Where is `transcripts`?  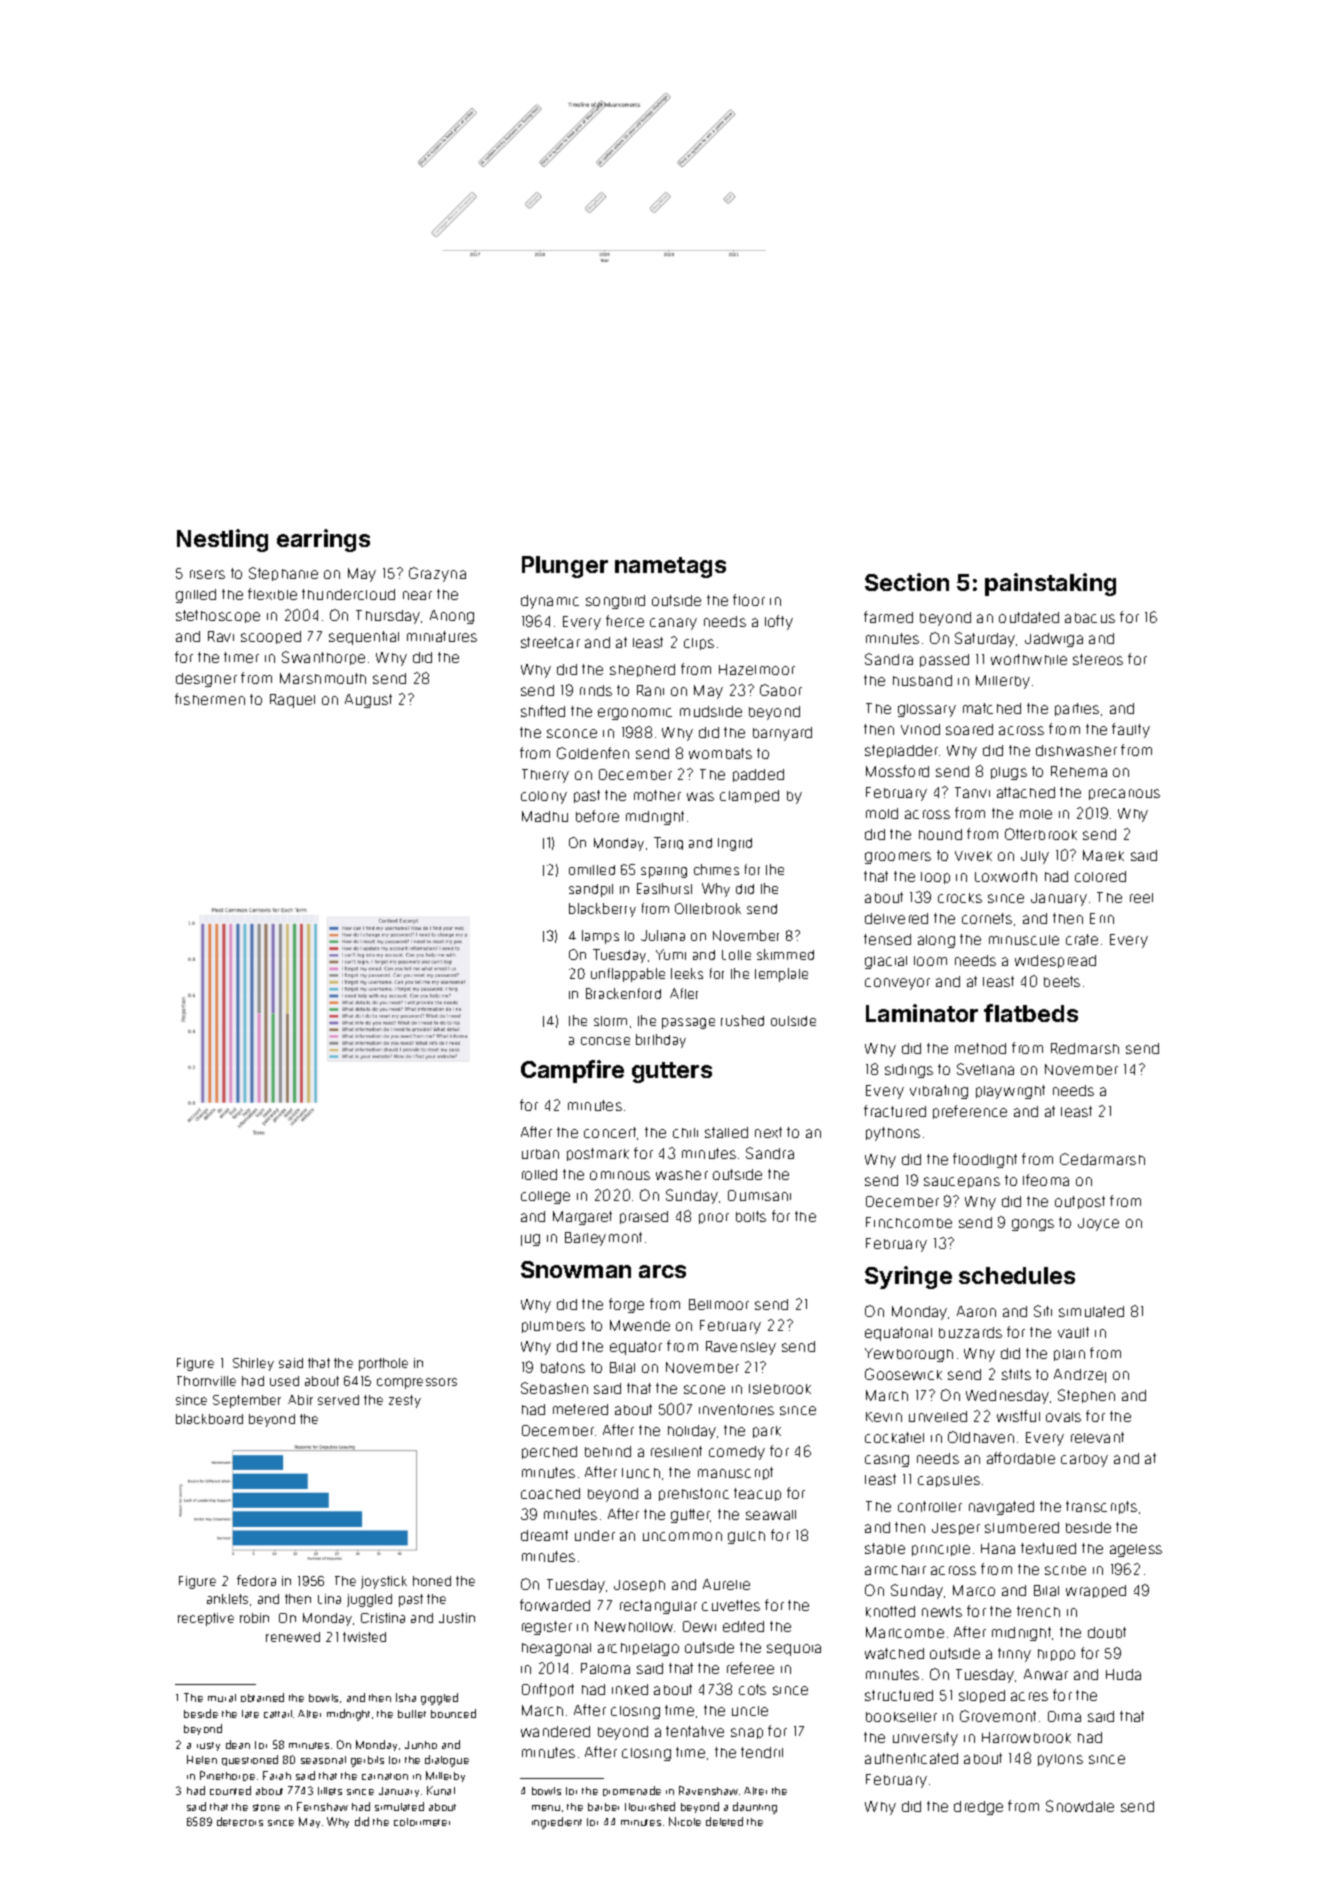 transcripts is located at coordinates (1101, 1507).
